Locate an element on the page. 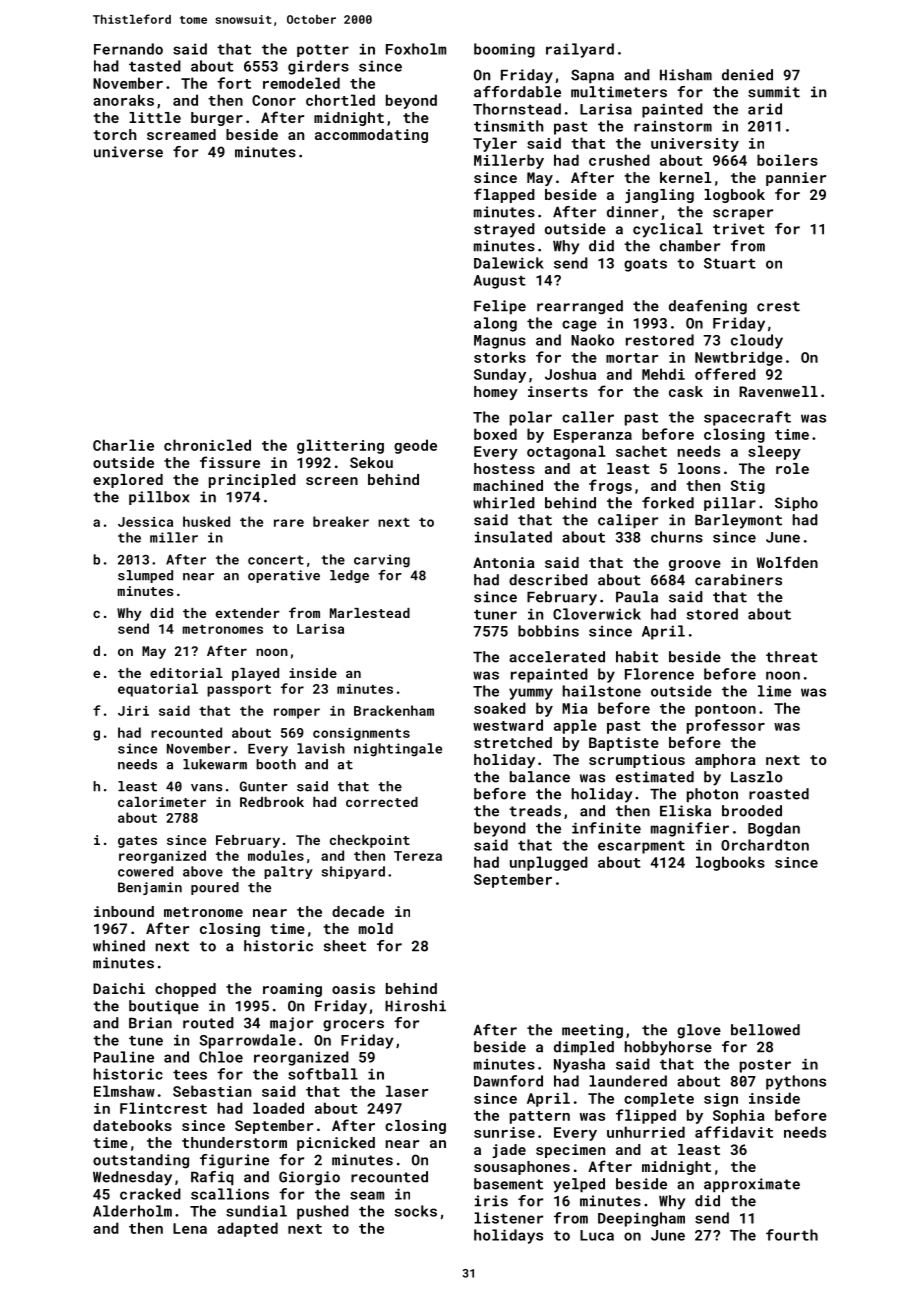 Image resolution: width=924 pixels, height=1308 pixels. gates is located at coordinates (137, 842).
